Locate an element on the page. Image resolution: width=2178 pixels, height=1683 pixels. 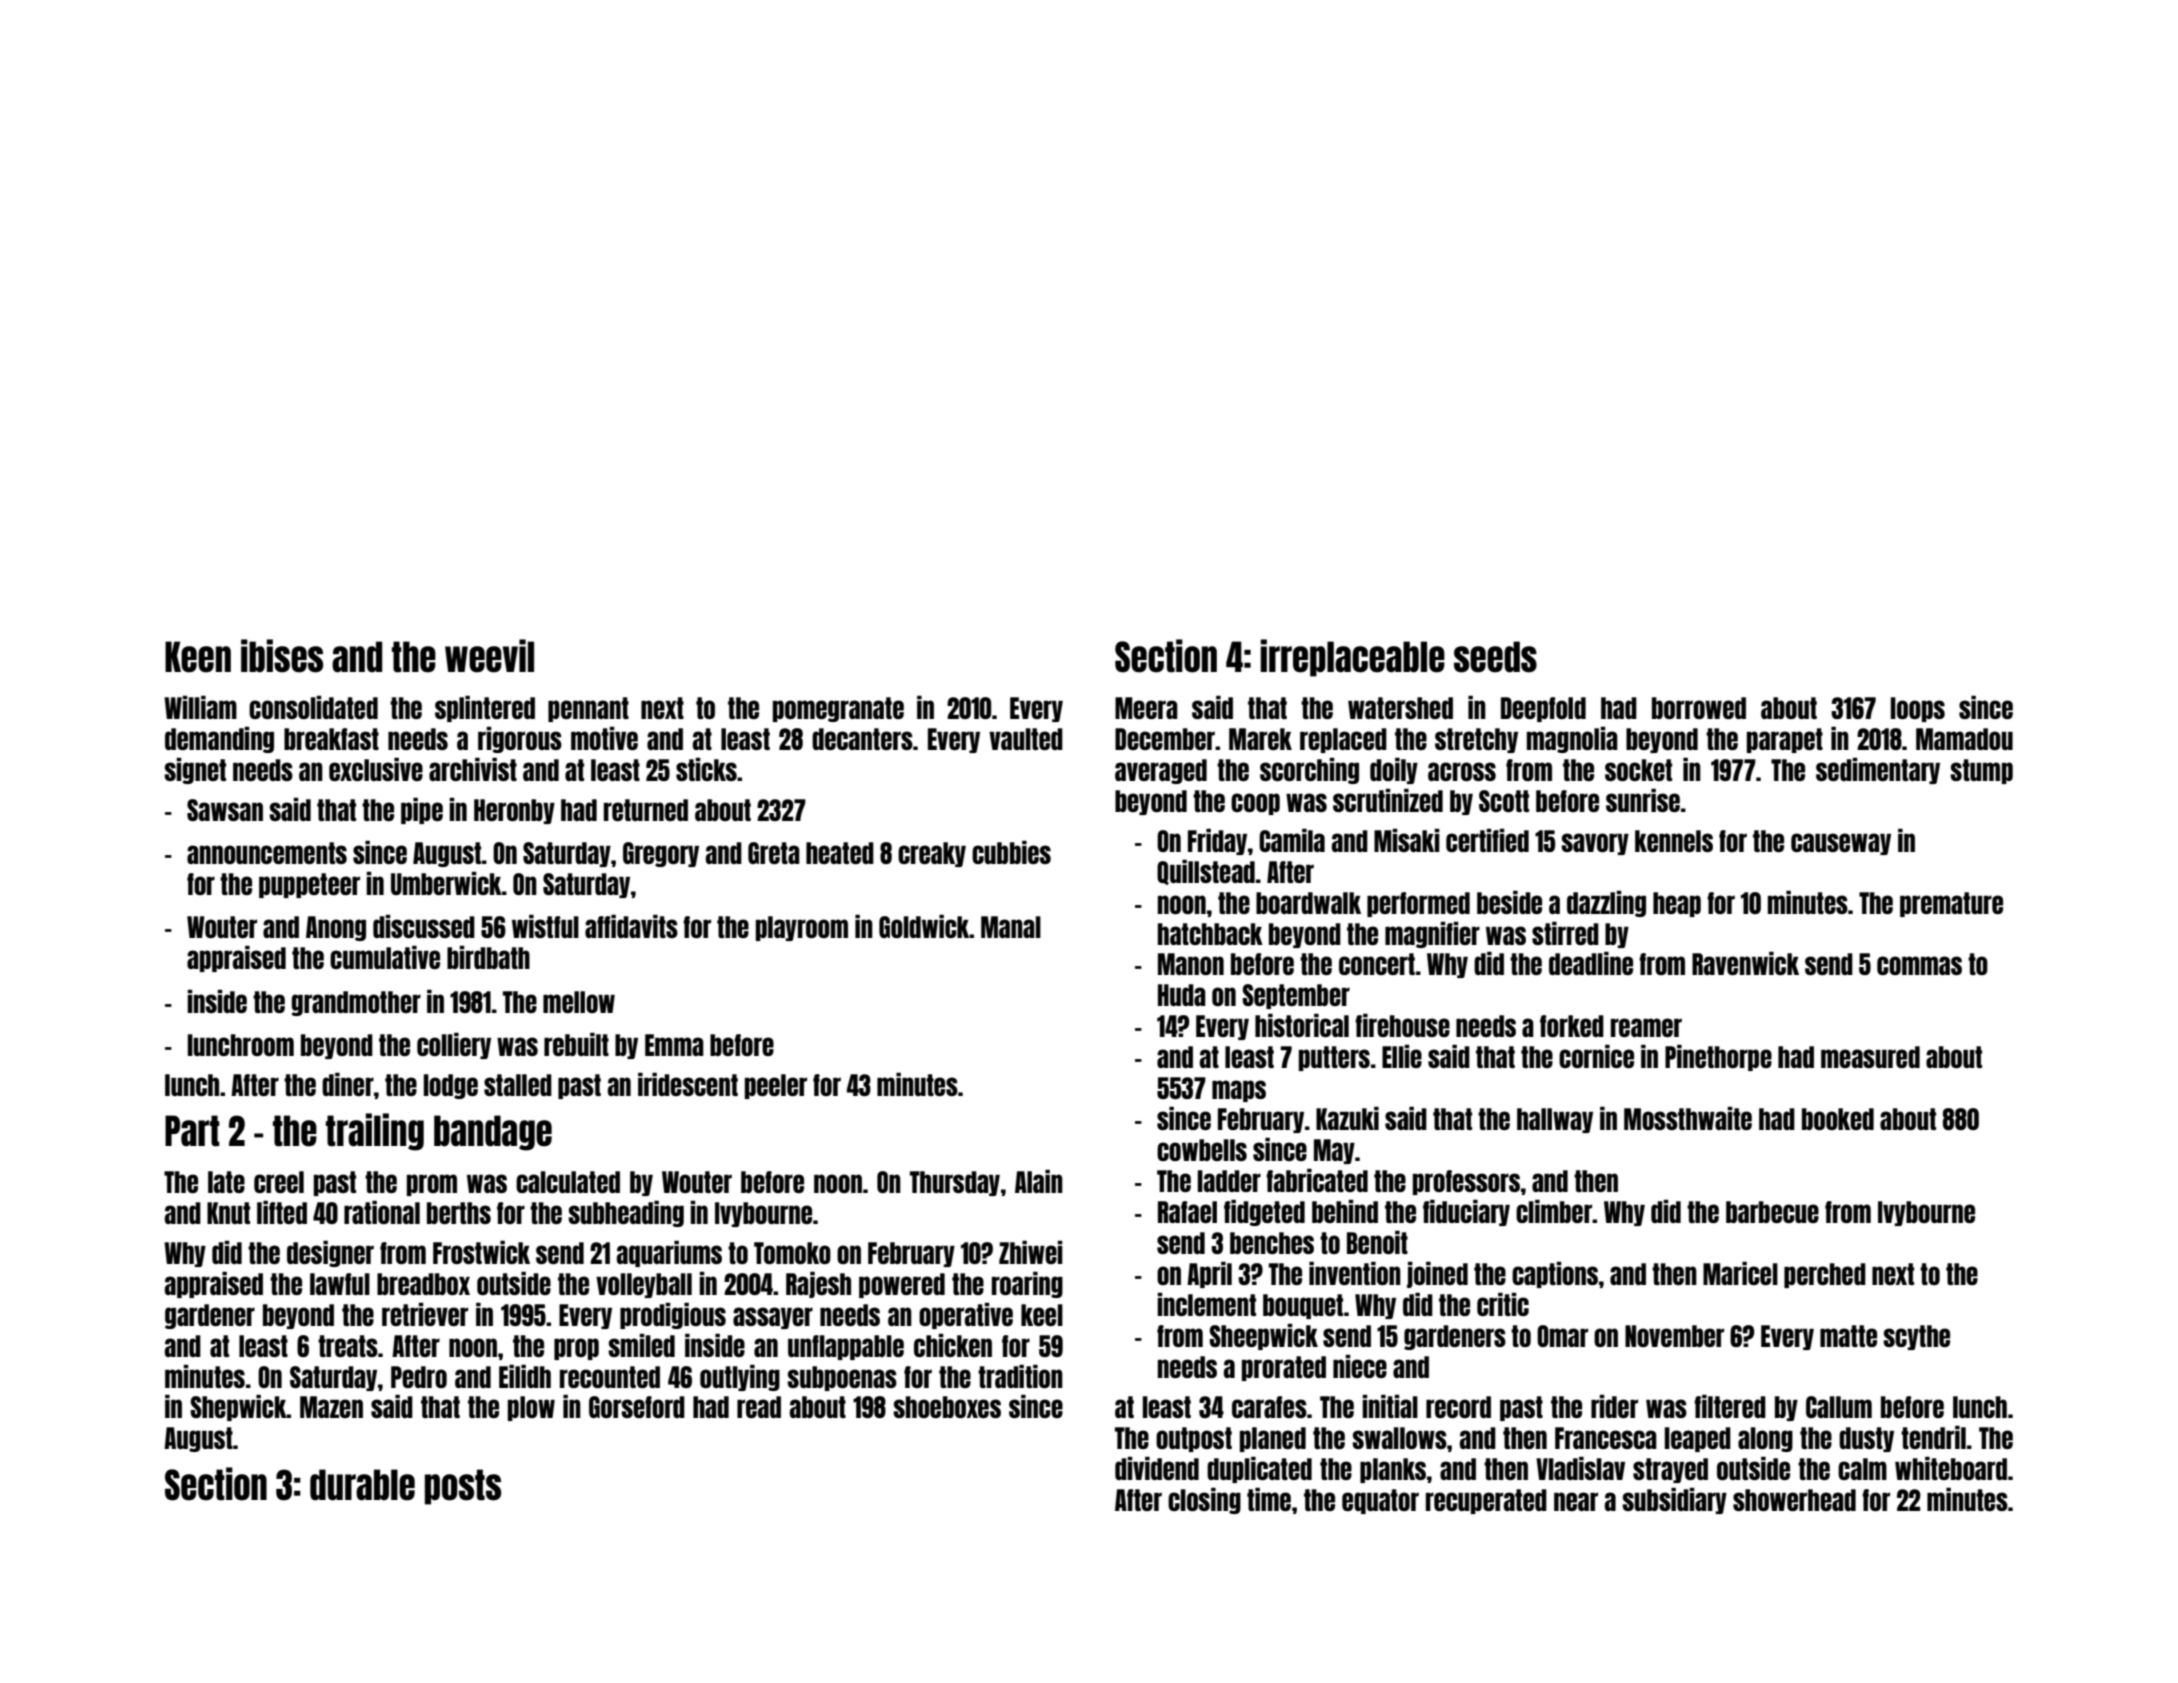
certified is located at coordinates (1487, 840).
